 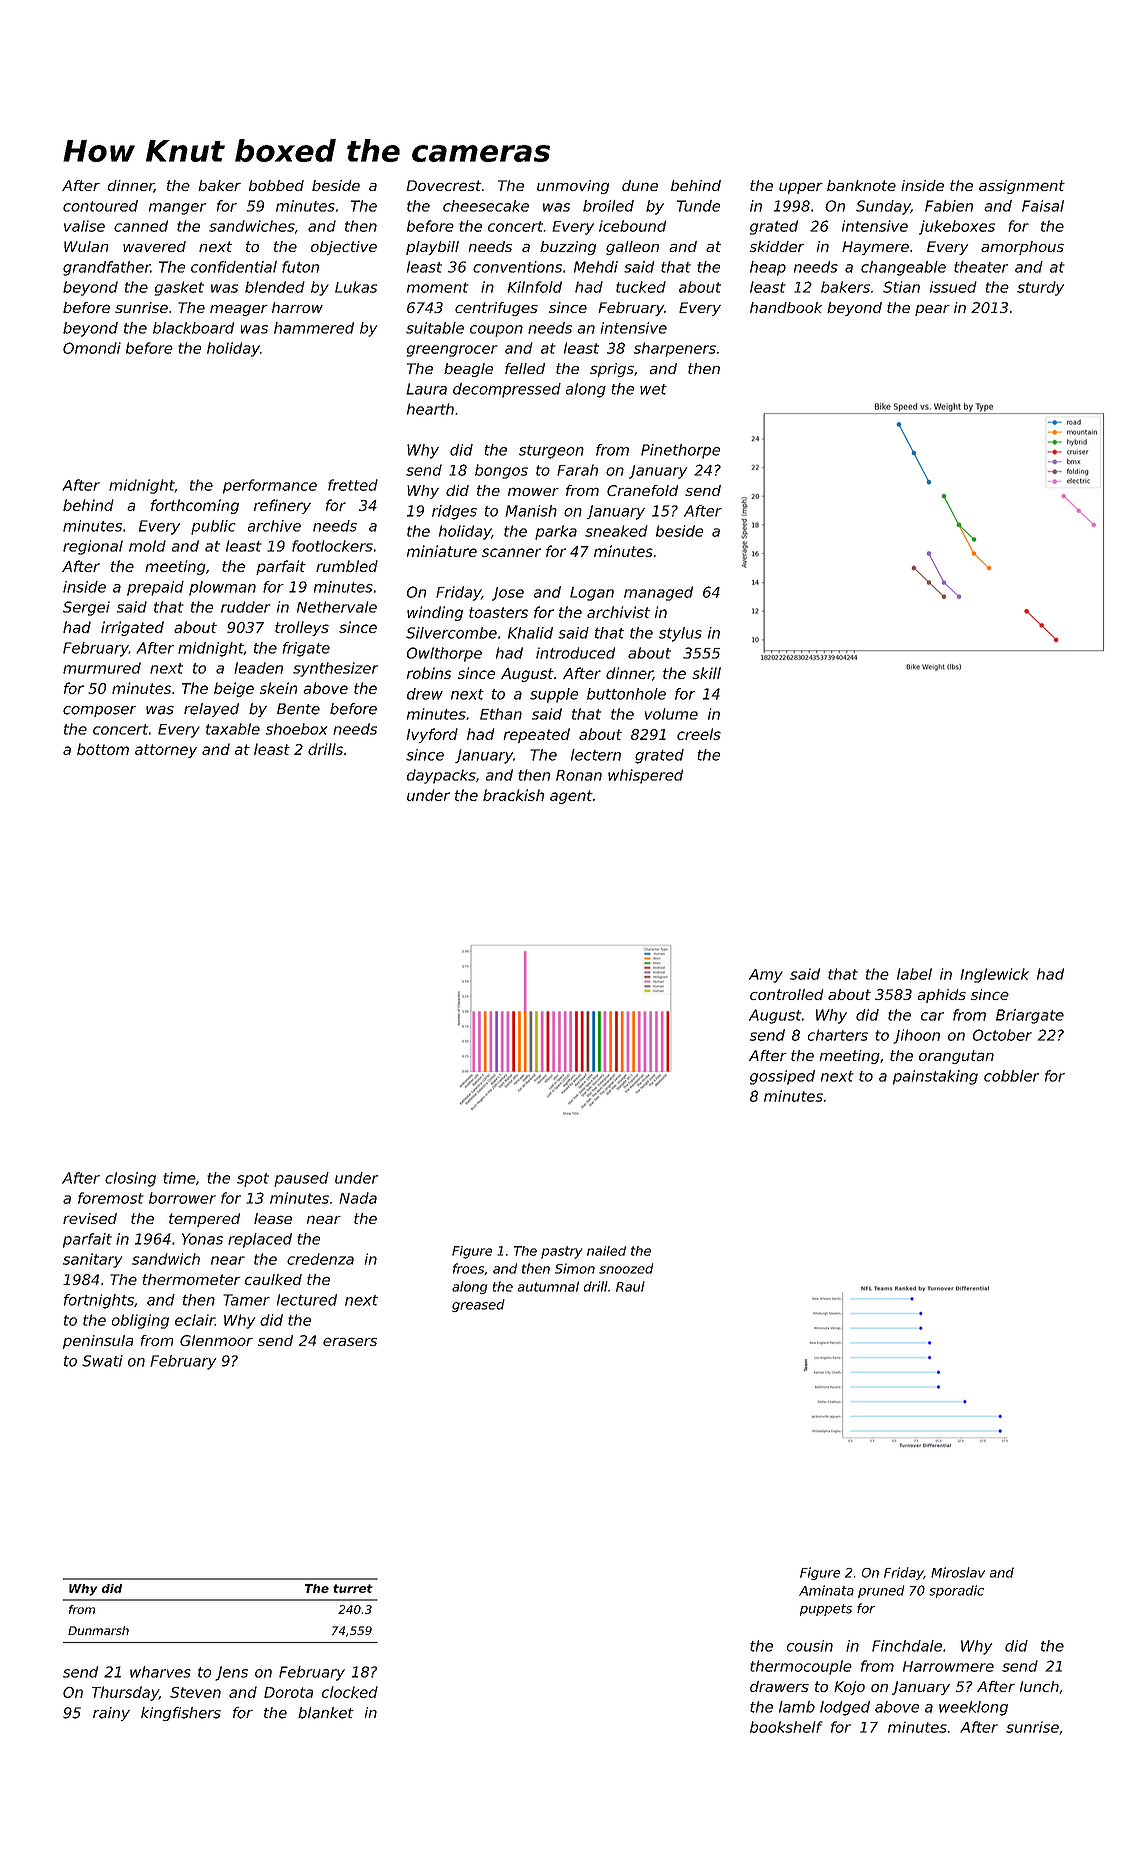 I want to click on managed, so click(x=658, y=593).
